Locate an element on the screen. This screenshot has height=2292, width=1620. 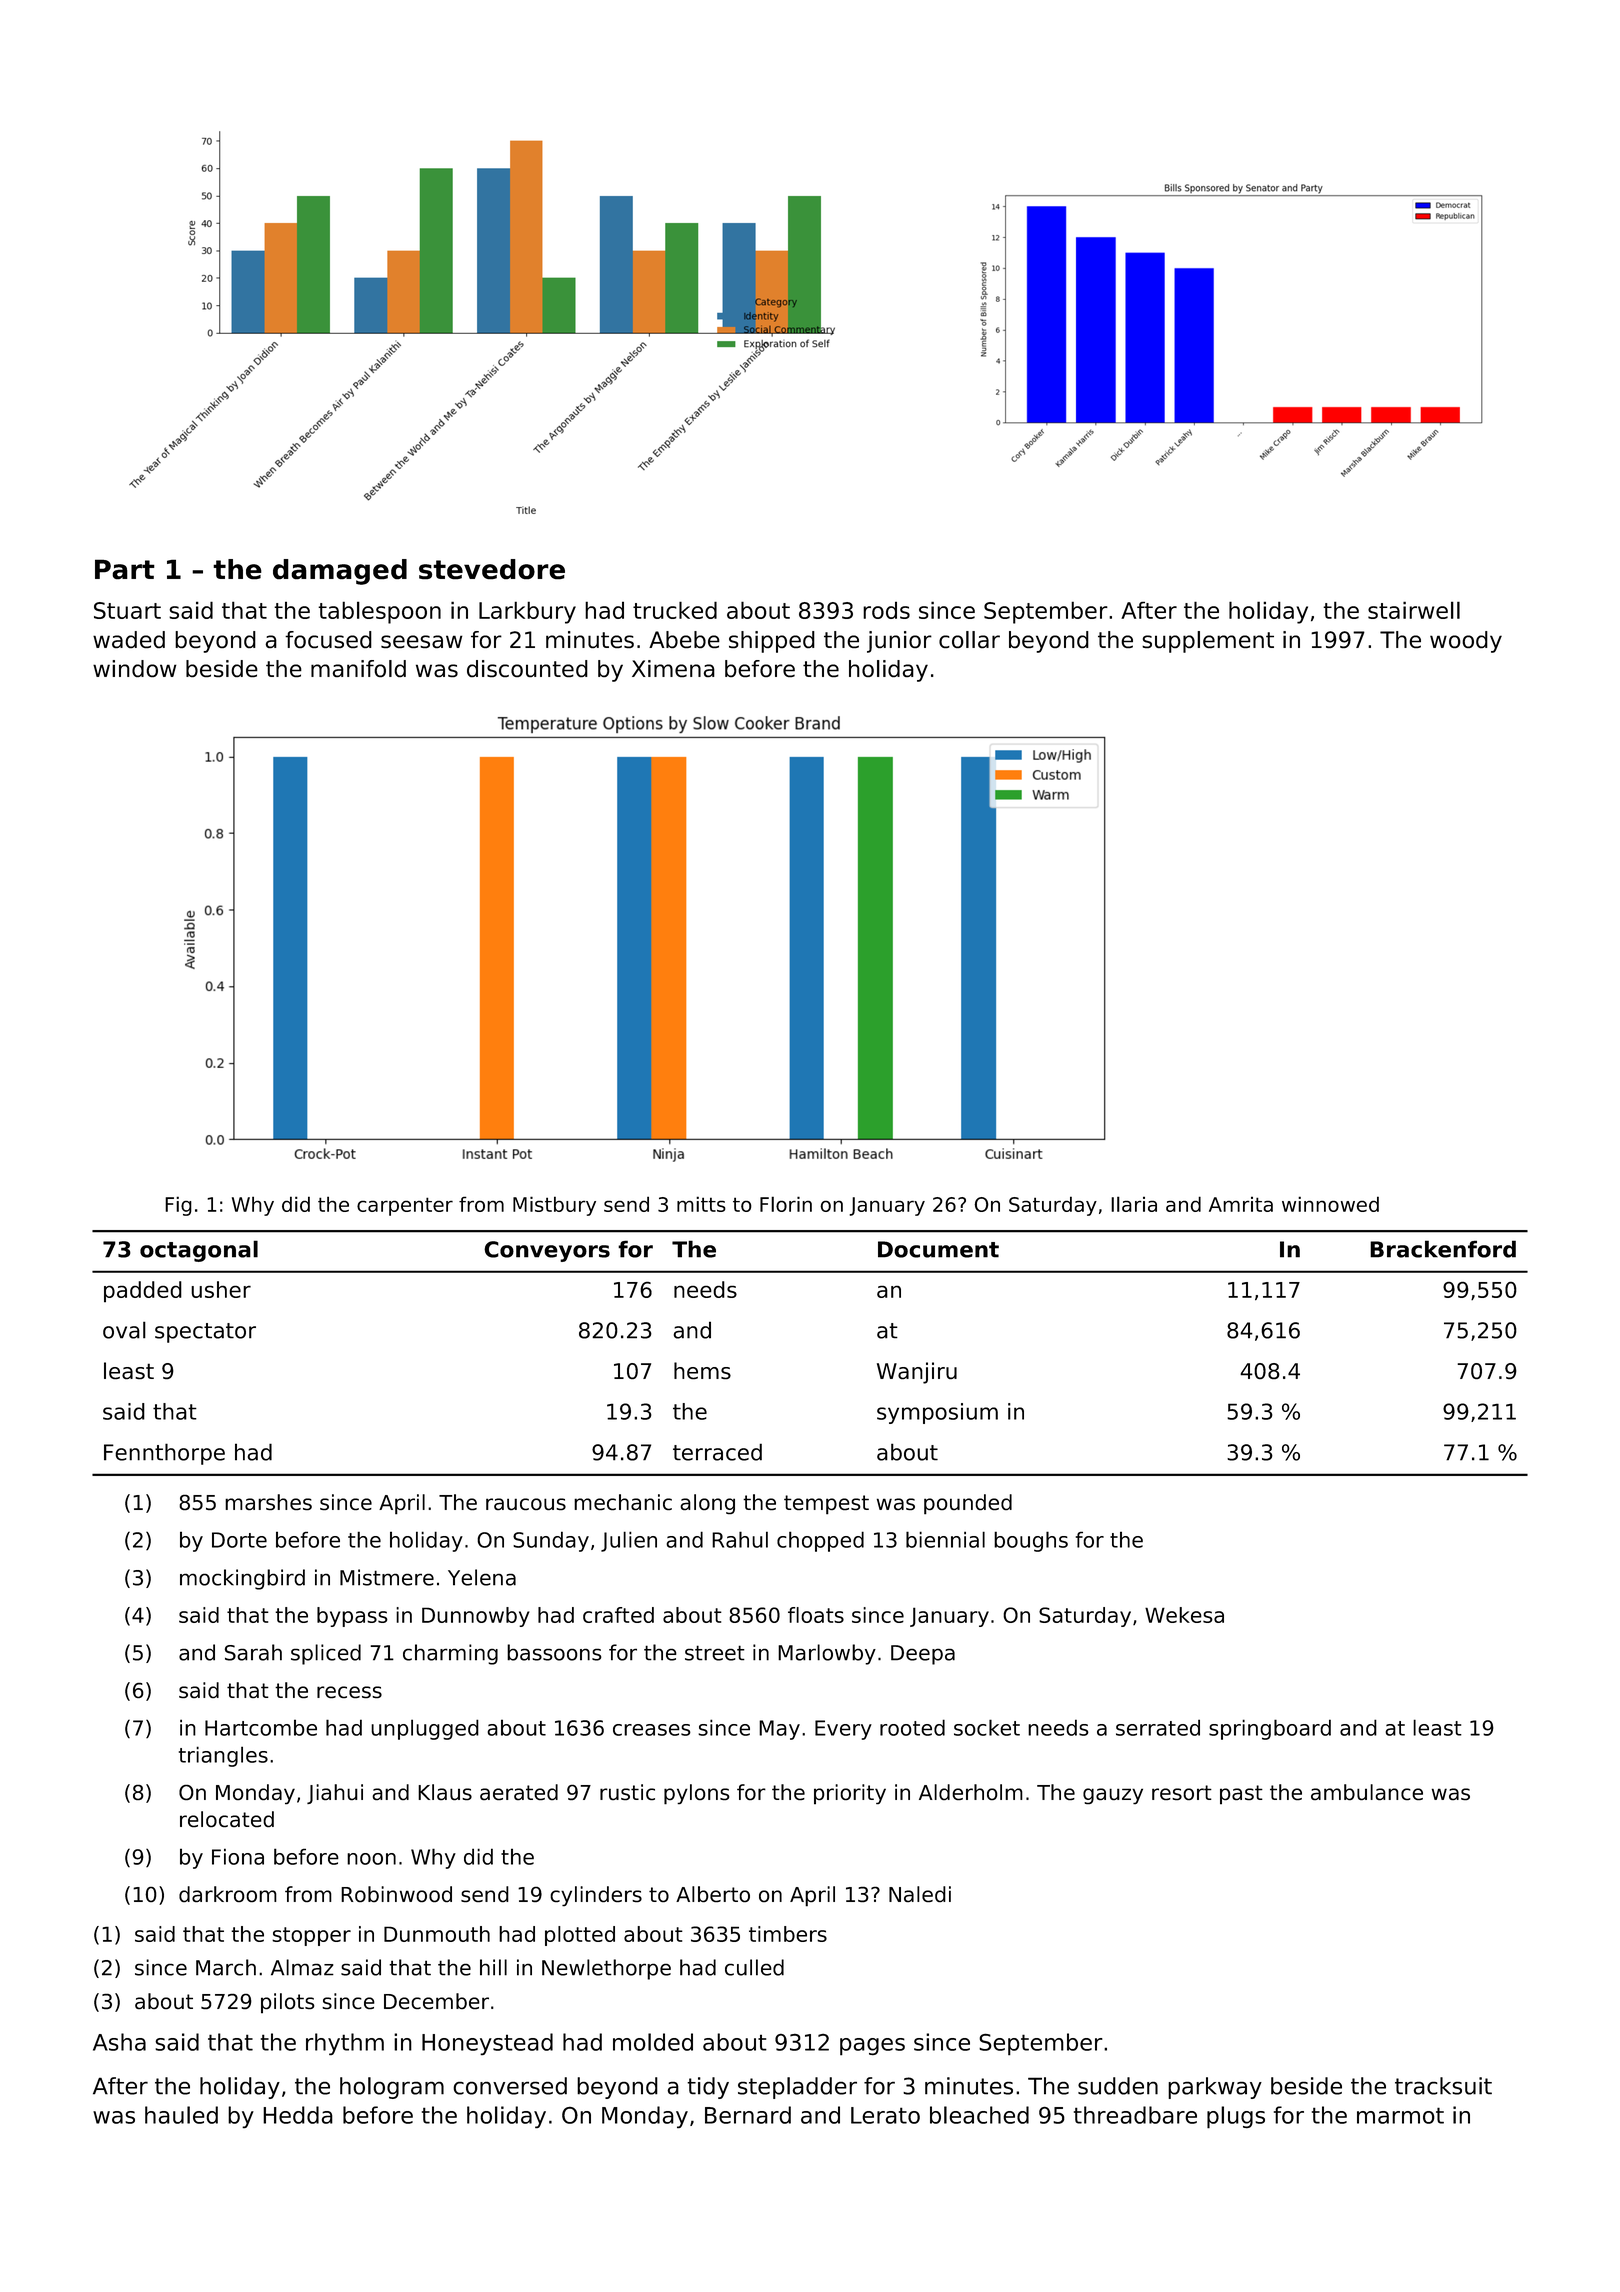
Fennthorpe is located at coordinates (164, 1454).
